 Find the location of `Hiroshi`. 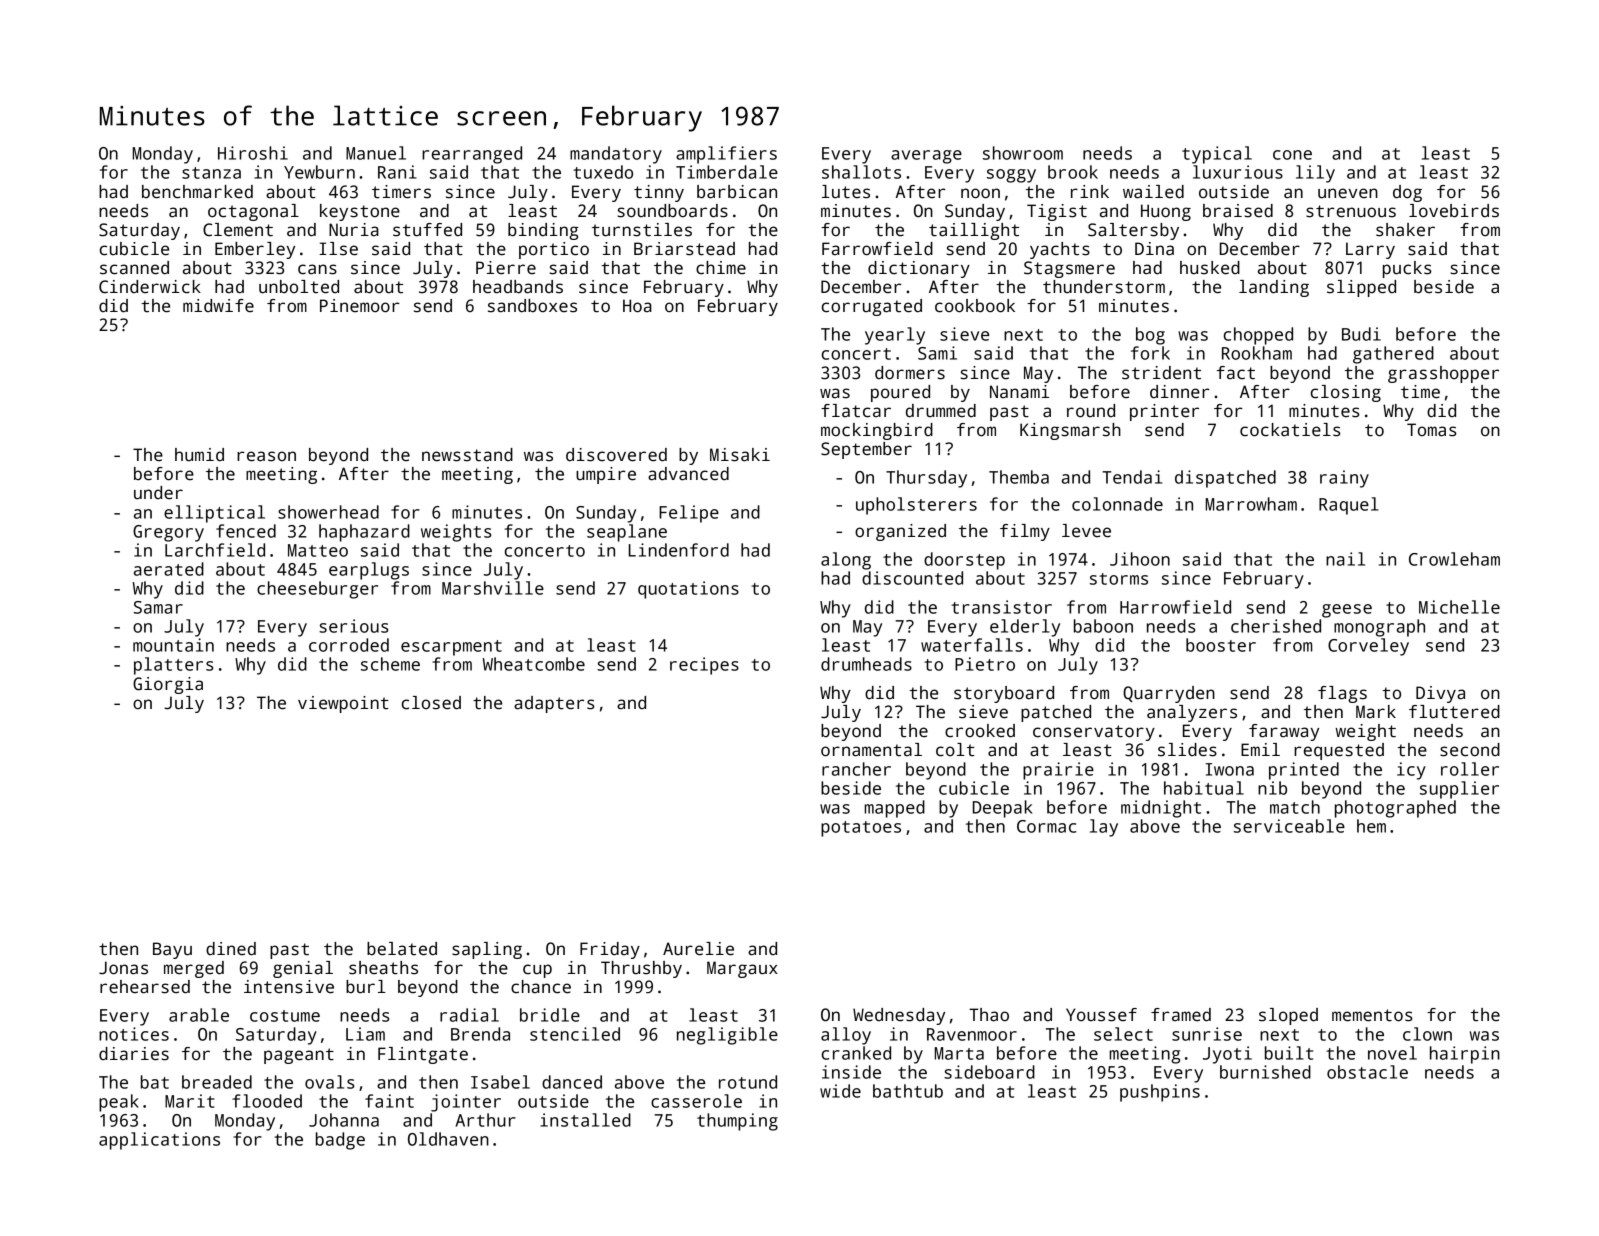

Hiroshi is located at coordinates (253, 153).
